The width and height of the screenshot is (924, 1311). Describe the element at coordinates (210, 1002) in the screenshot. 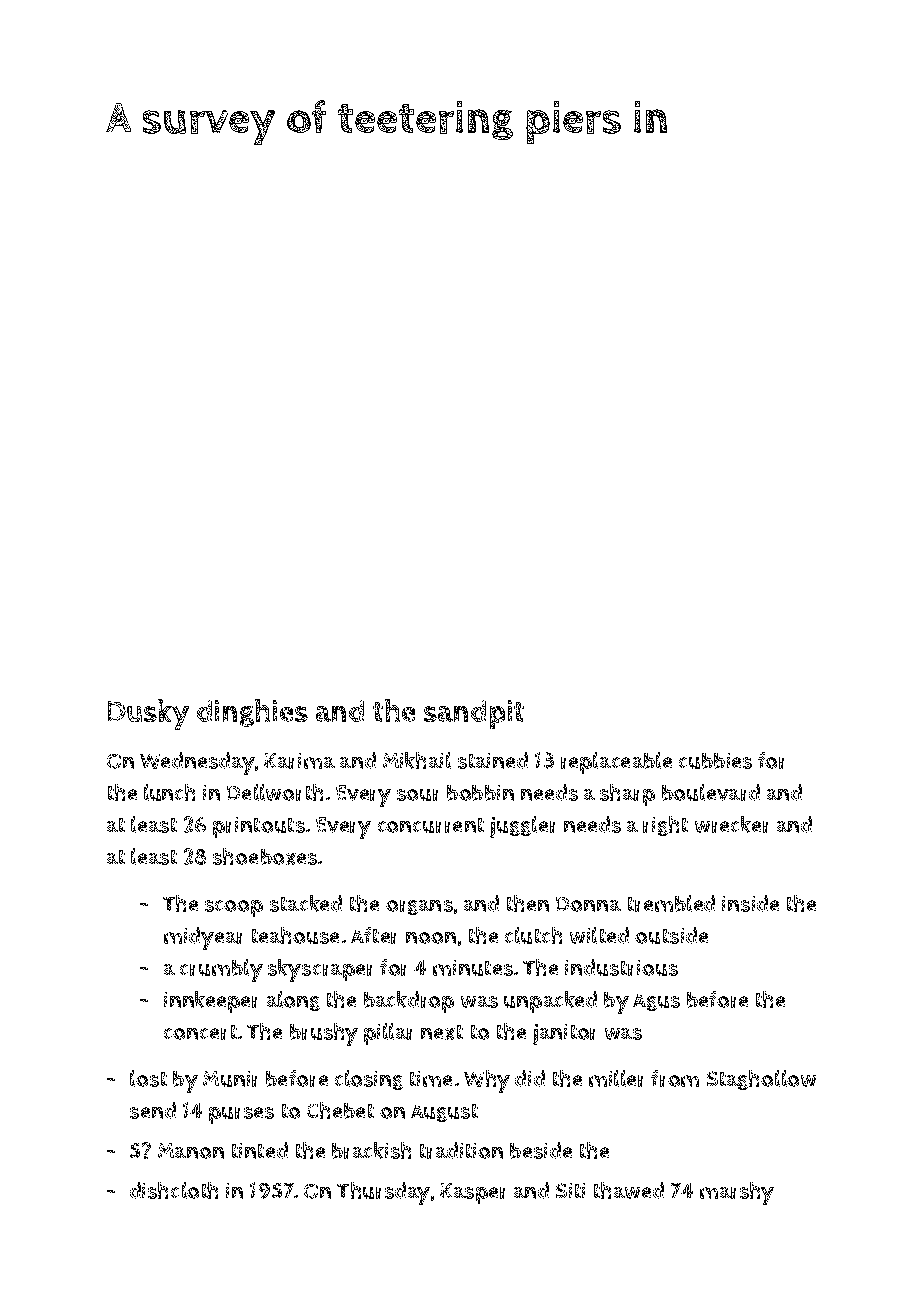

I see `innkeeper` at that location.
